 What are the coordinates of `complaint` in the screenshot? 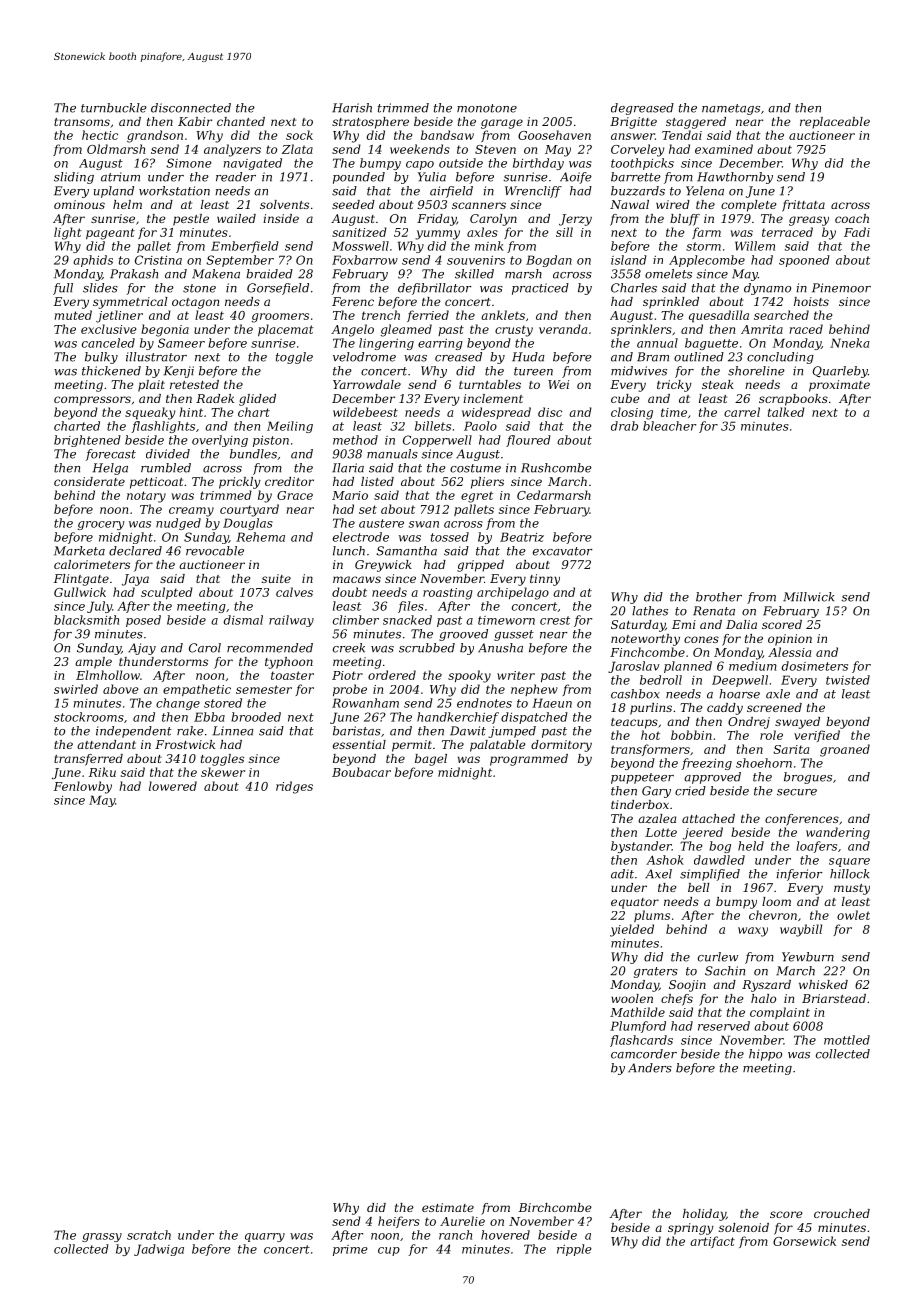 It's located at (780, 1013).
